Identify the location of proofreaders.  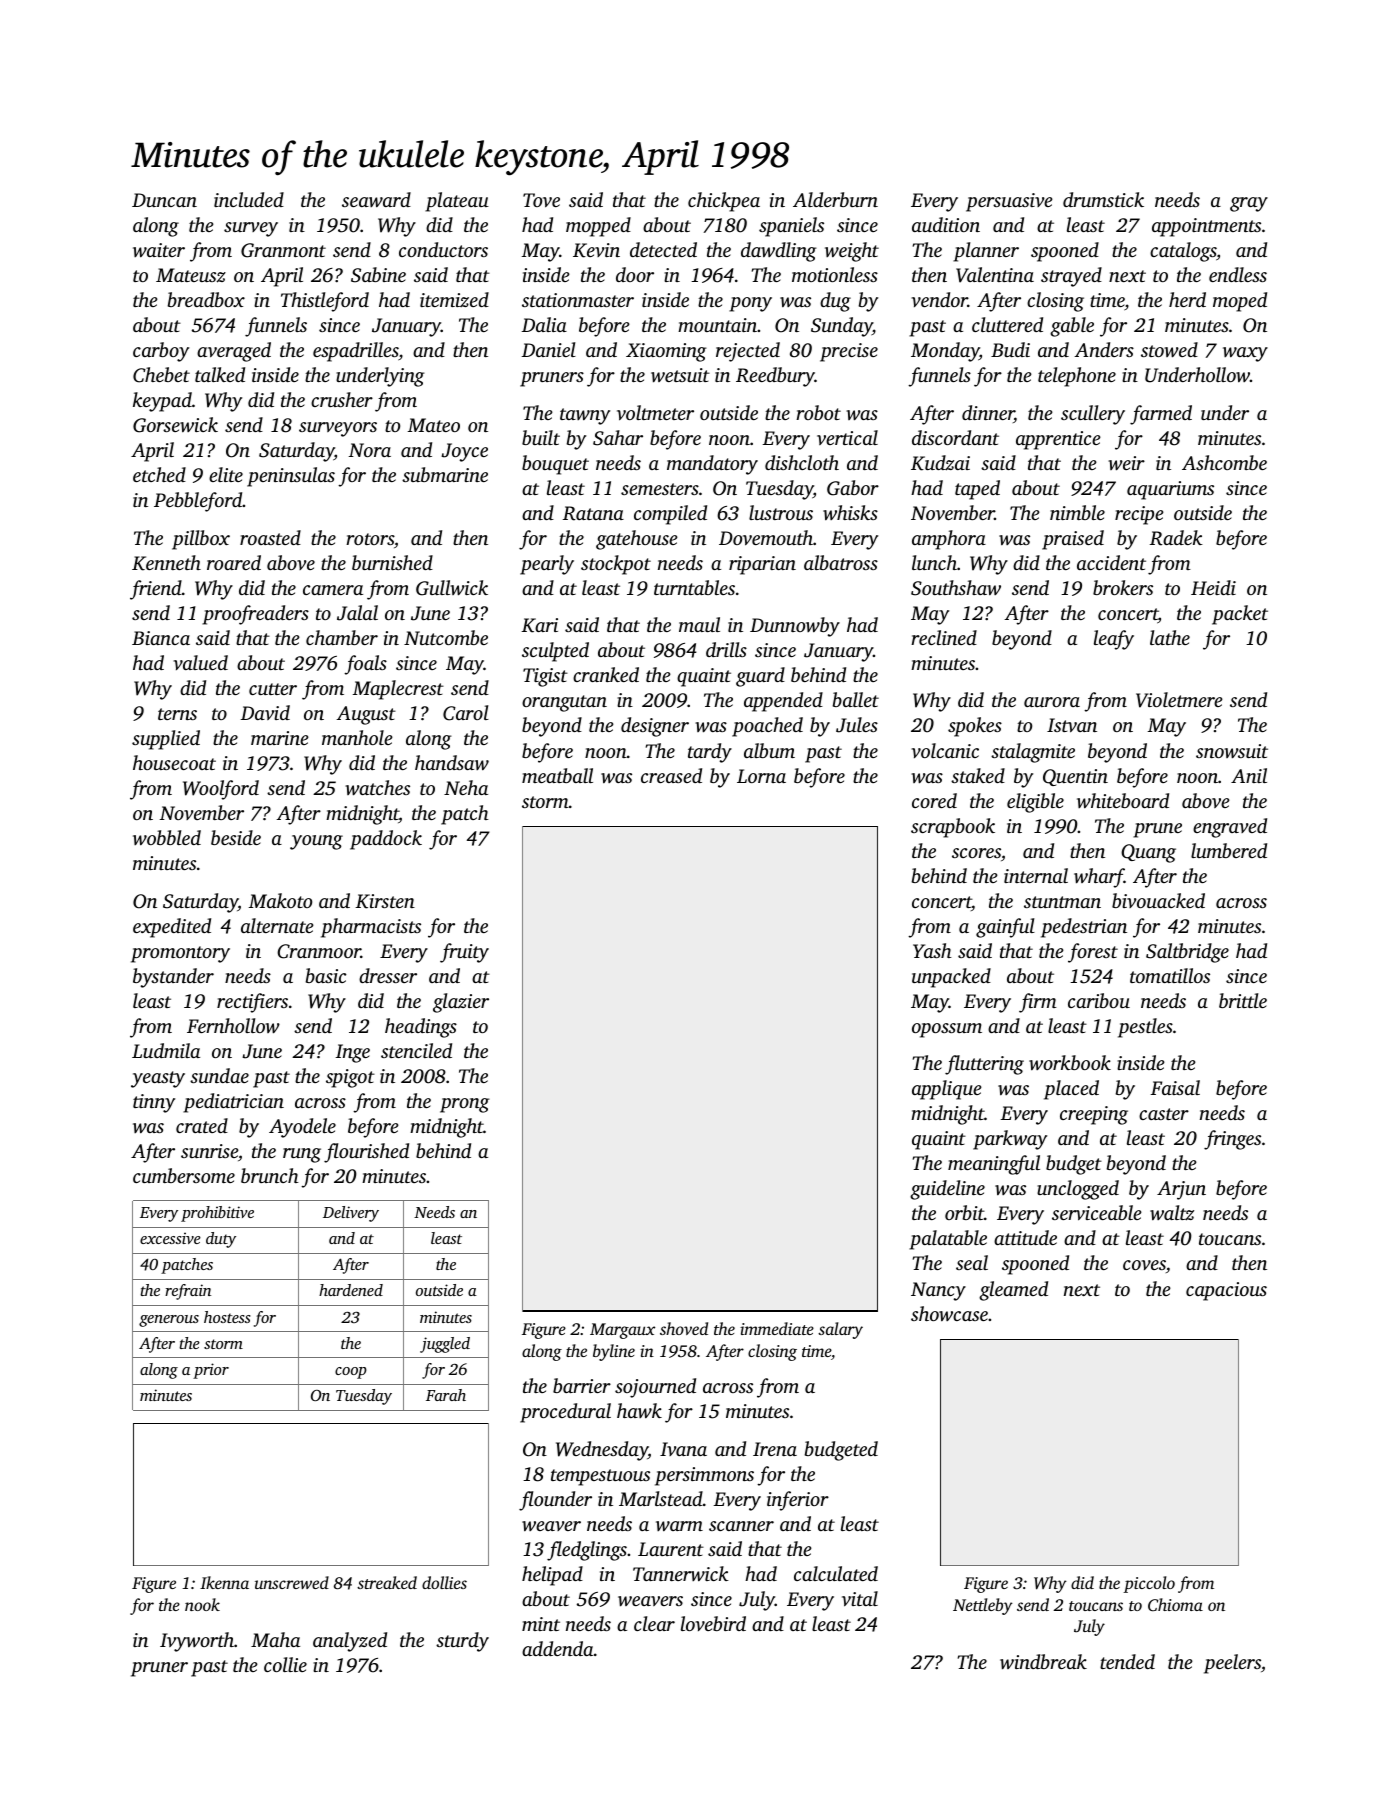
(255, 615).
